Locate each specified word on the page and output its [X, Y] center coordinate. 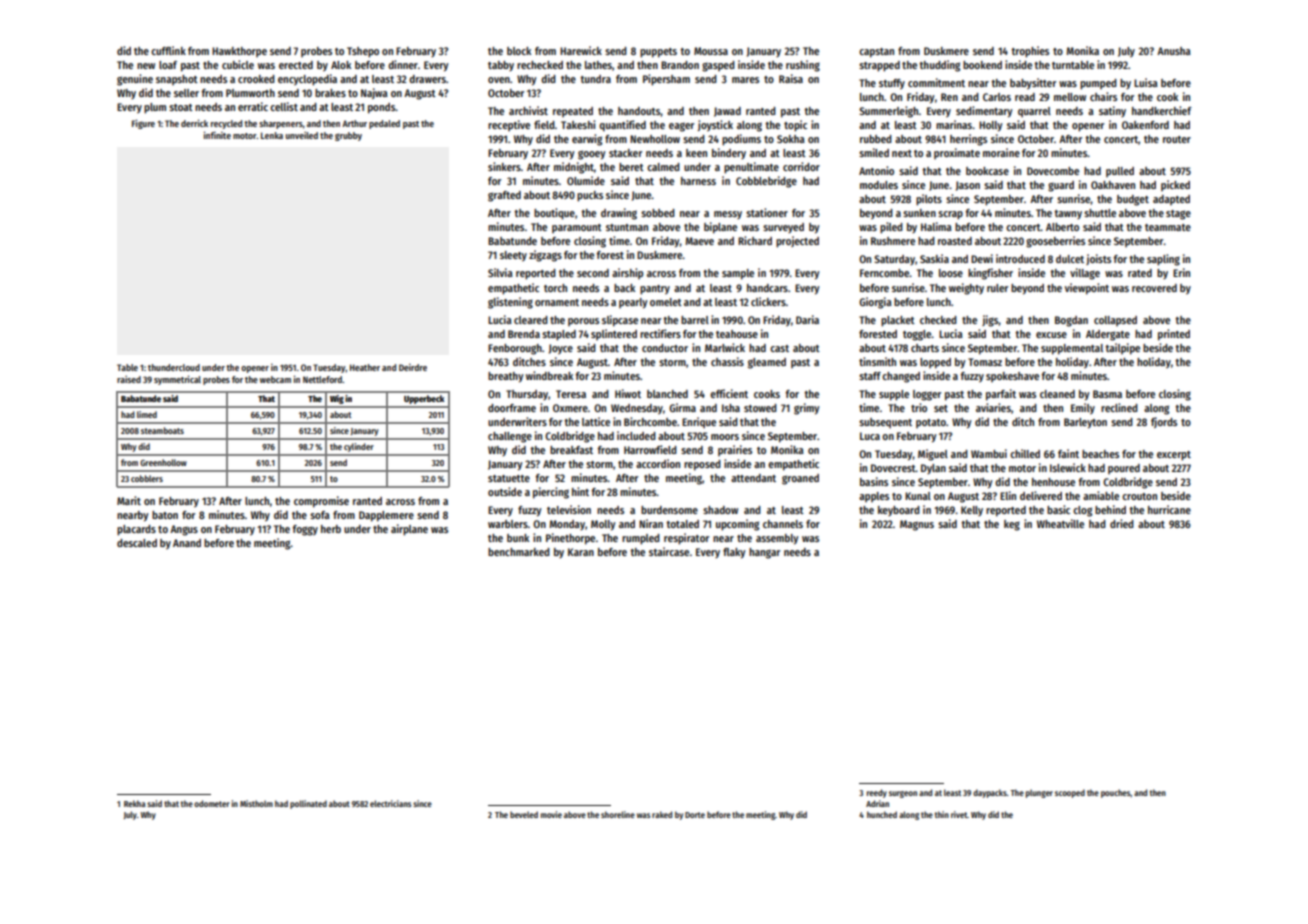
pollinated [308, 804]
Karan [581, 552]
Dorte [695, 815]
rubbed [876, 139]
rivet [959, 814]
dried [1122, 523]
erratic [253, 106]
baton [165, 515]
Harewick [581, 50]
